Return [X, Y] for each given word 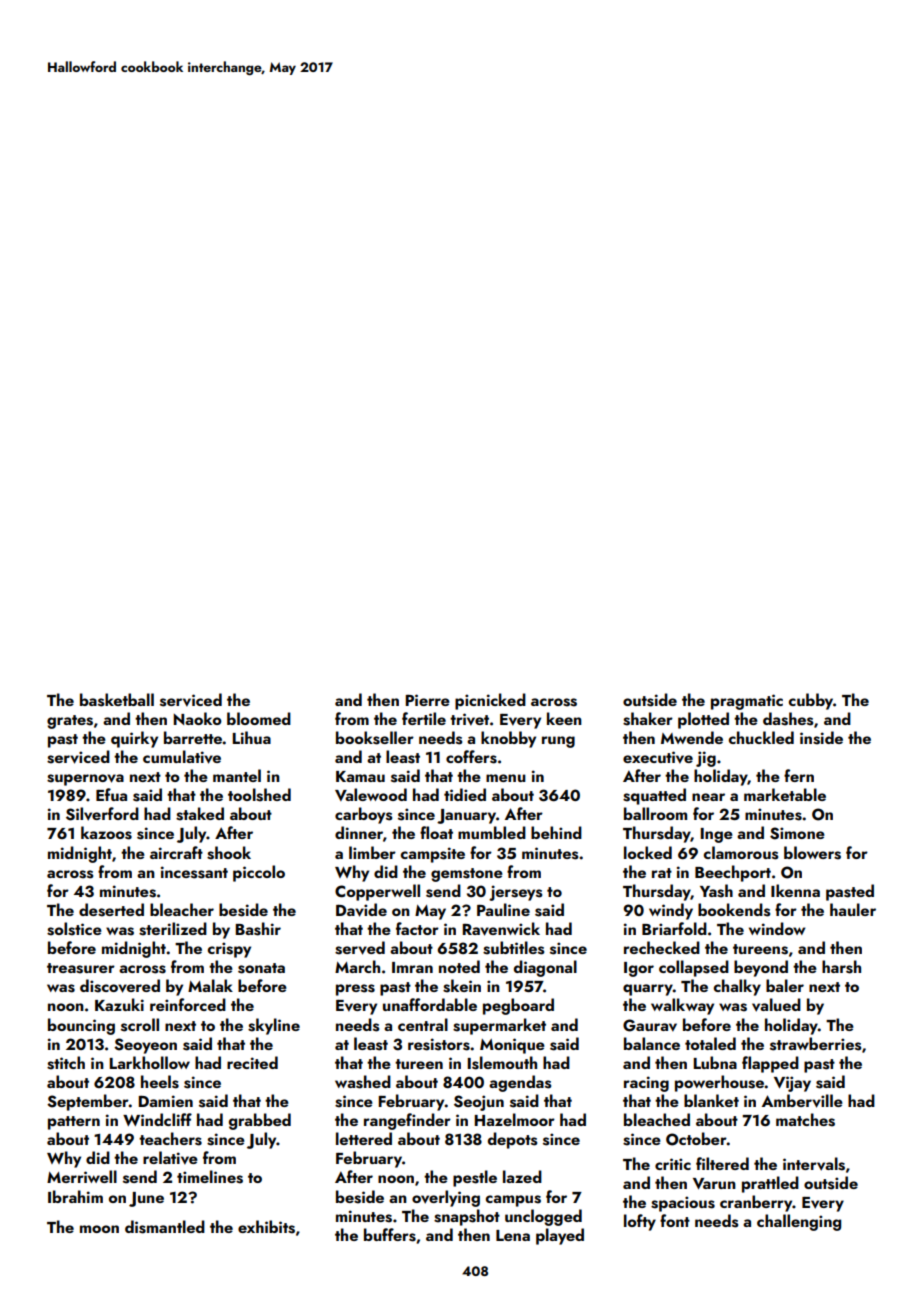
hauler [853, 909]
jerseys [515, 893]
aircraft [176, 852]
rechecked [662, 947]
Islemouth [502, 1063]
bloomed [259, 718]
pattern [74, 1123]
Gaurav [650, 1025]
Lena [513, 1235]
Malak [210, 985]
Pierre [428, 700]
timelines [210, 1177]
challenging [799, 1222]
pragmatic [747, 702]
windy [671, 911]
